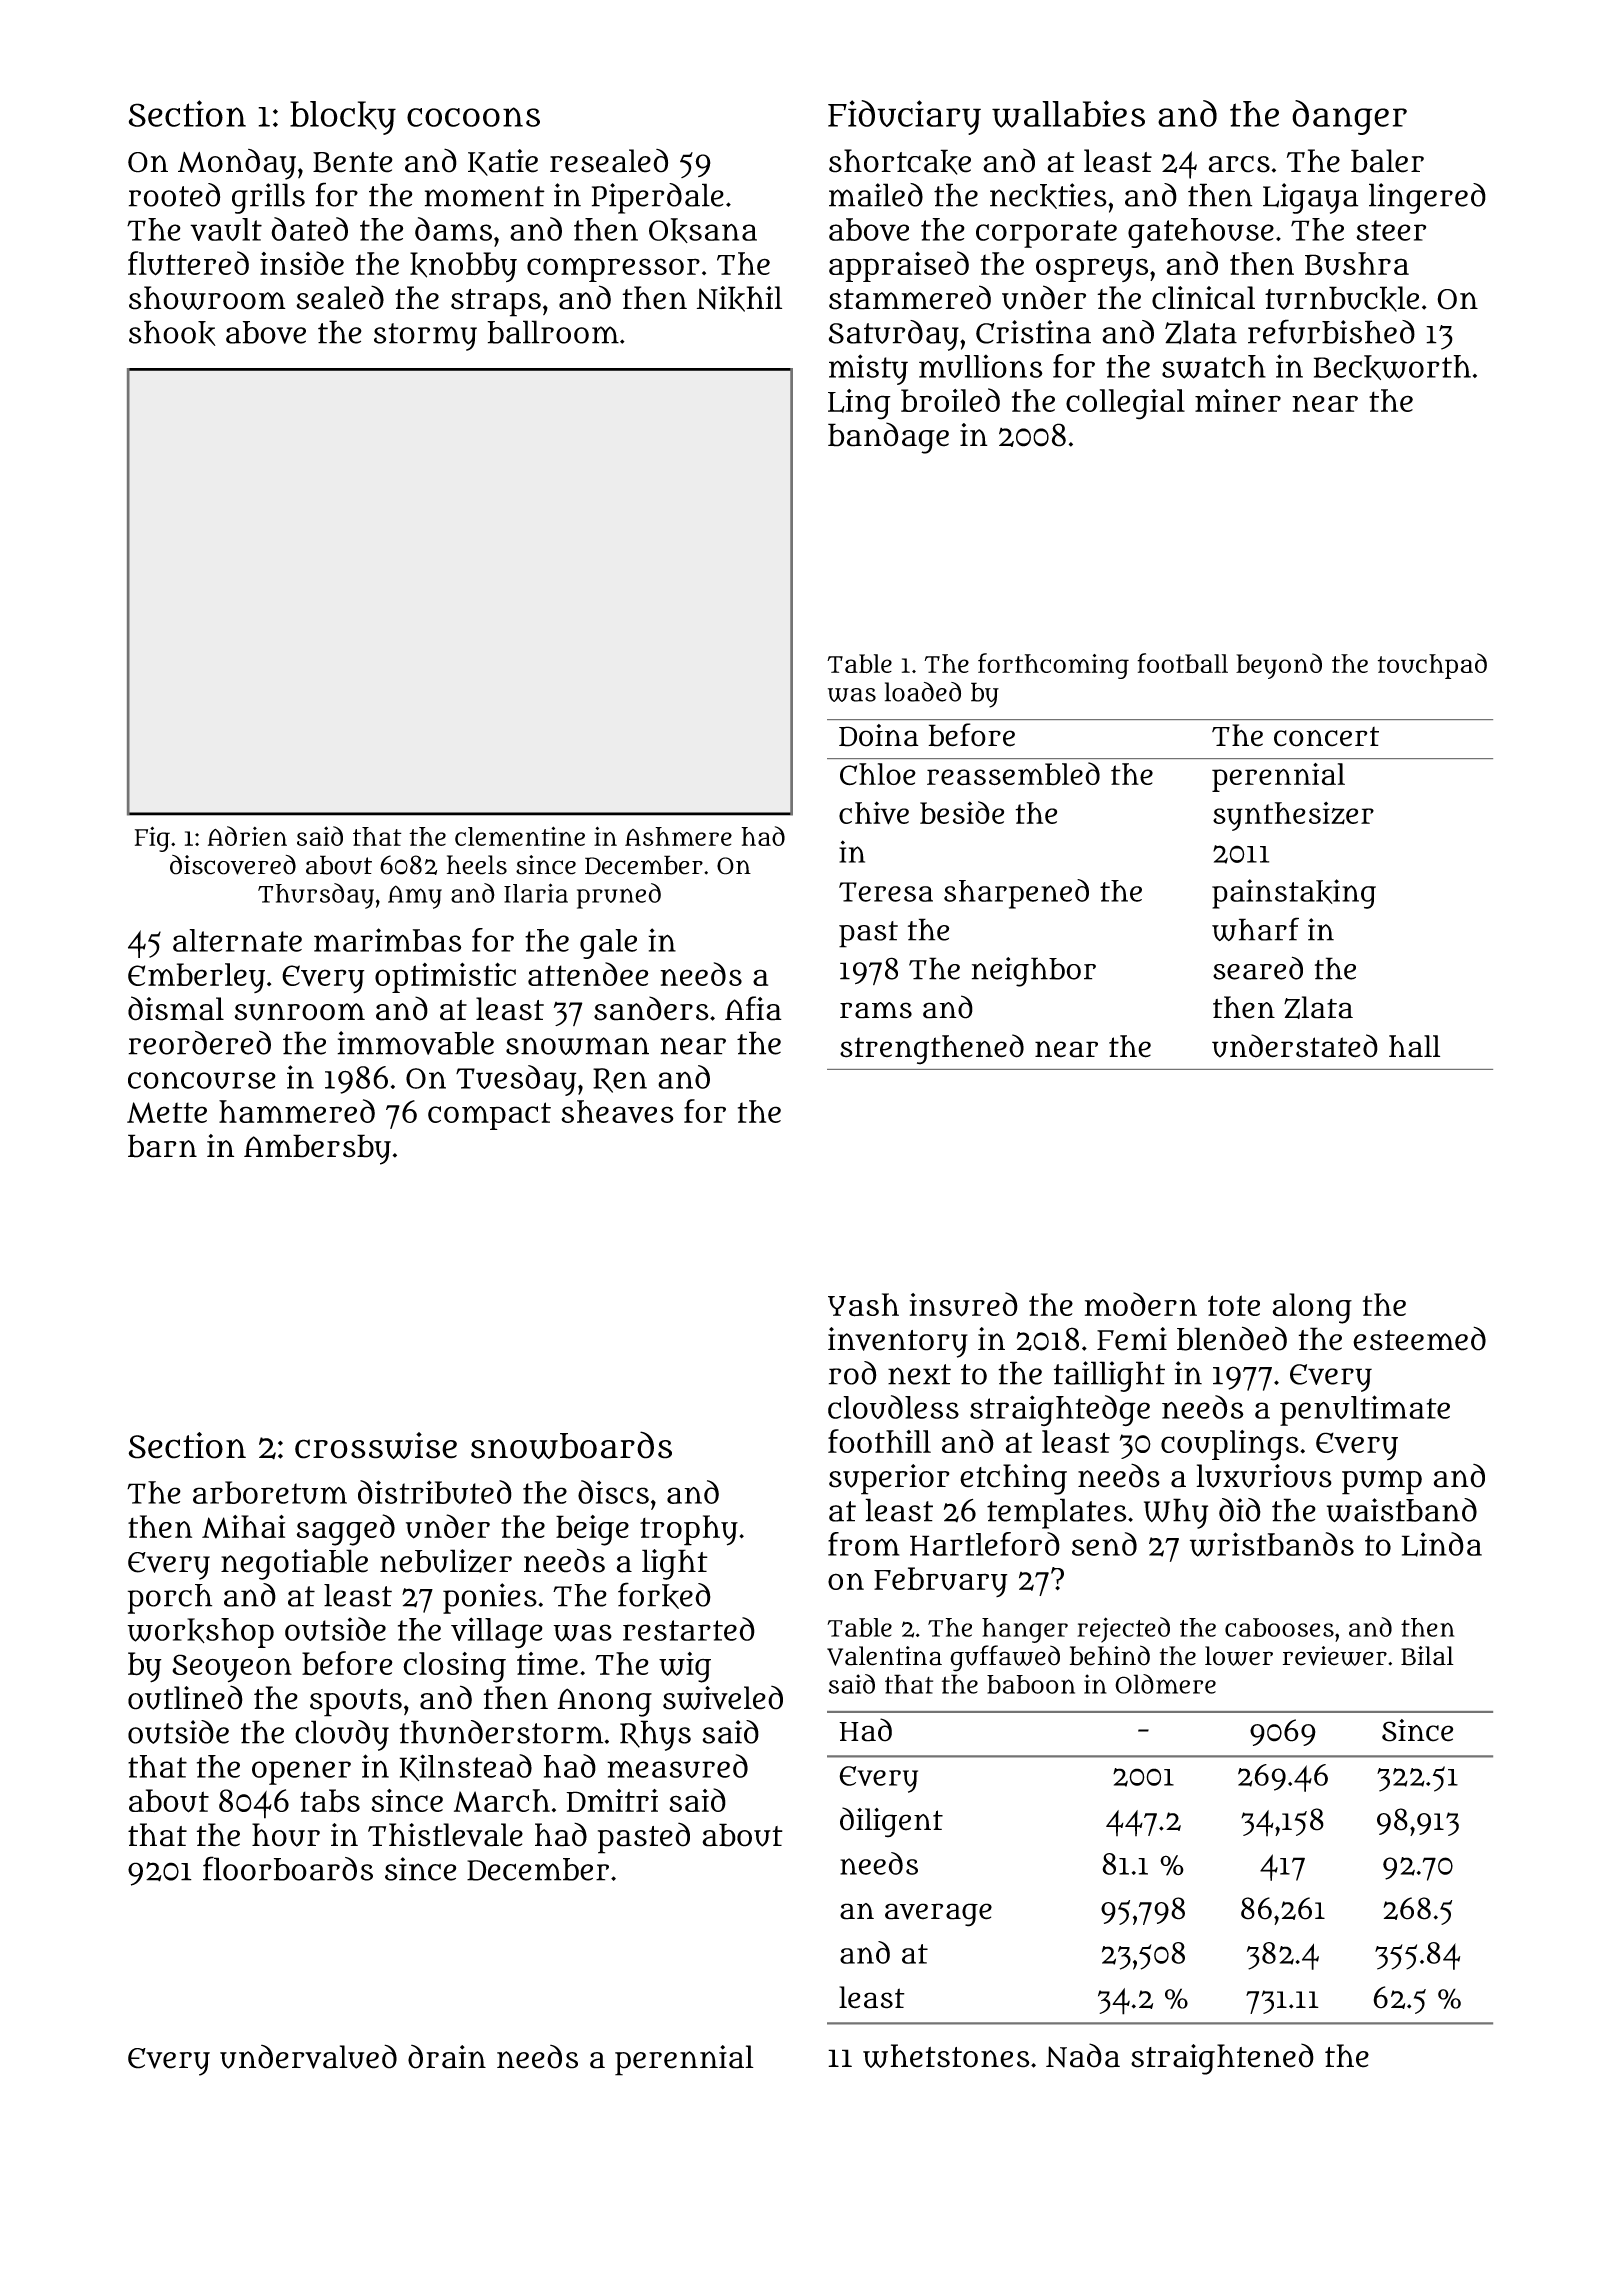 This document has width=1620, height=2292. Describe the element at coordinates (879, 1441) in the document. I see `foothill` at that location.
